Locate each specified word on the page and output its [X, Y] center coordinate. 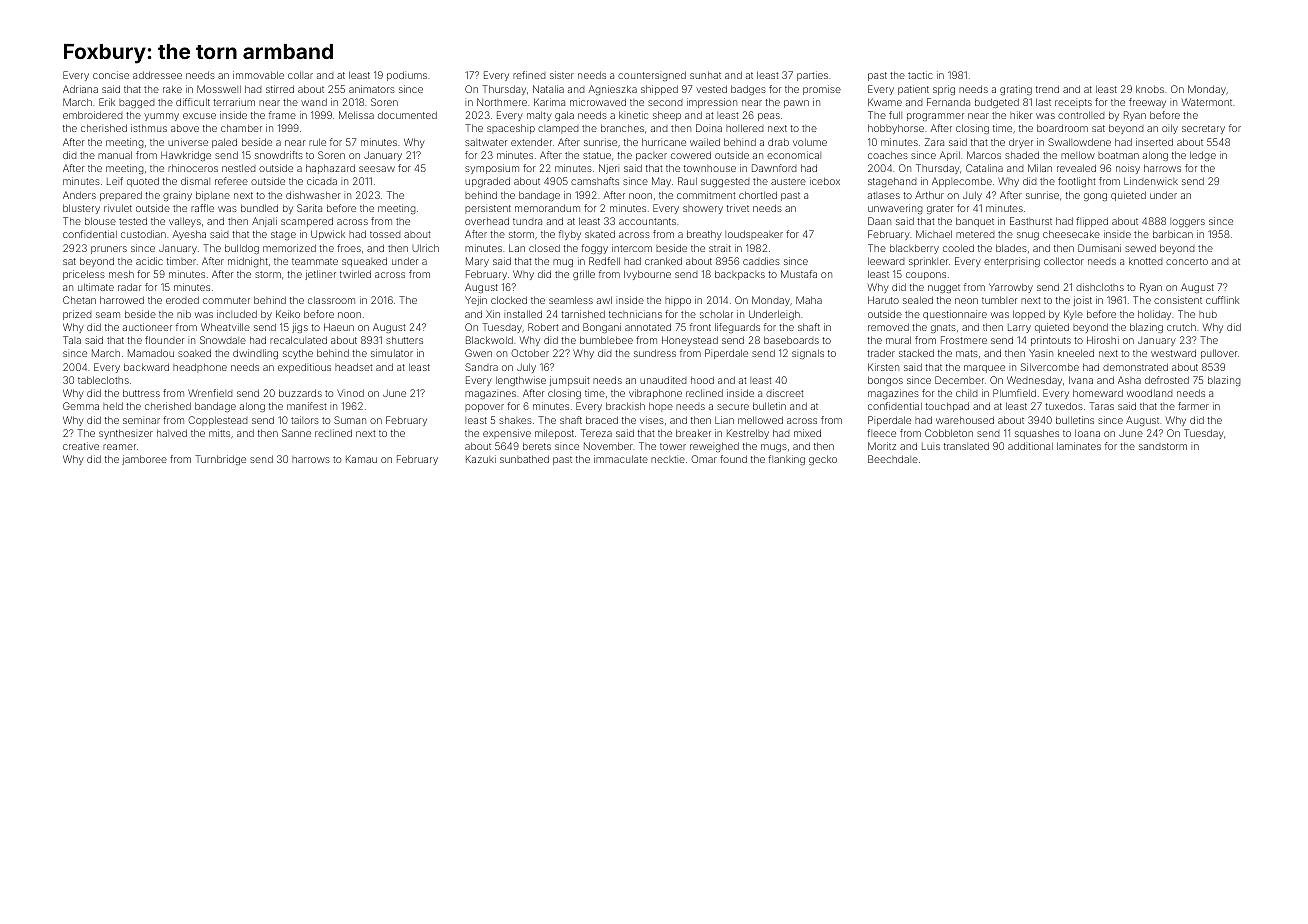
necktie [668, 459]
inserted [1154, 142]
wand [314, 102]
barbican [1173, 234]
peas [769, 117]
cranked [663, 261]
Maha [809, 300]
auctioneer [147, 327]
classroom [331, 300]
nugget [944, 288]
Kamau [361, 459]
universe [188, 142]
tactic [920, 75]
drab [778, 142]
